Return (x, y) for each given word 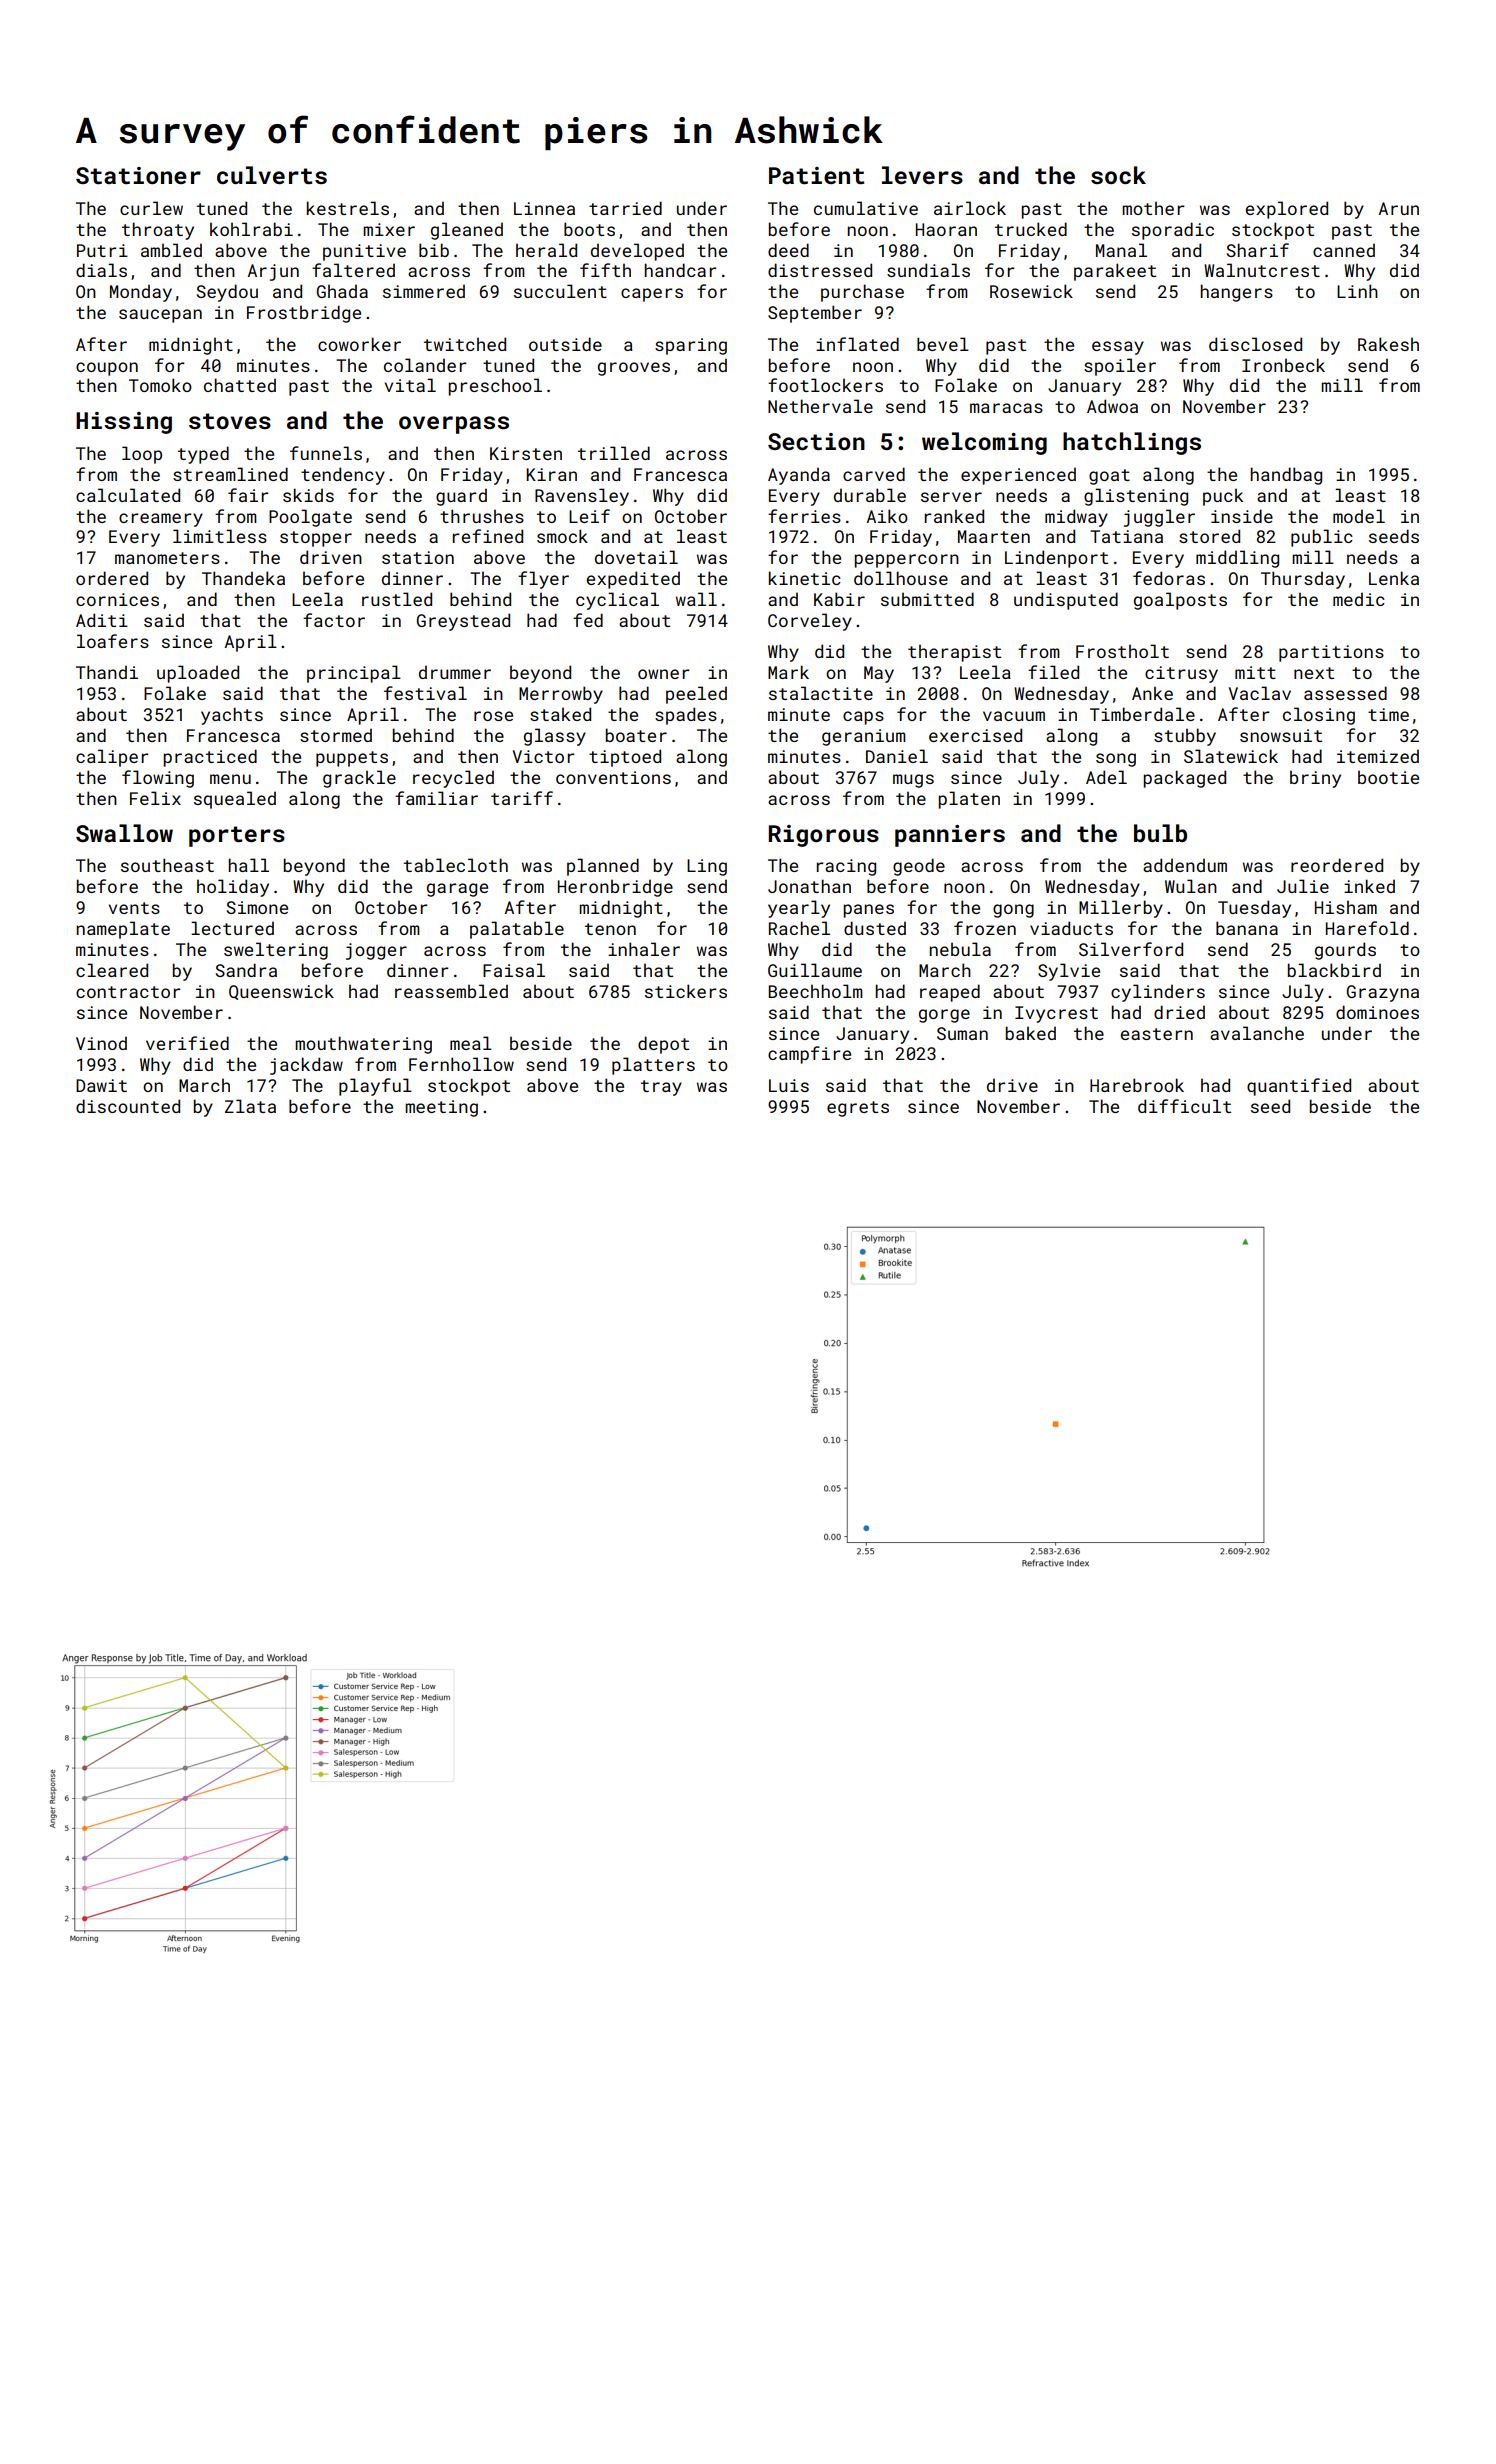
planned (603, 867)
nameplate (123, 930)
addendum (1185, 865)
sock (1118, 175)
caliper (112, 758)
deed (788, 250)
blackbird (1334, 970)
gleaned (467, 231)
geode (919, 867)
